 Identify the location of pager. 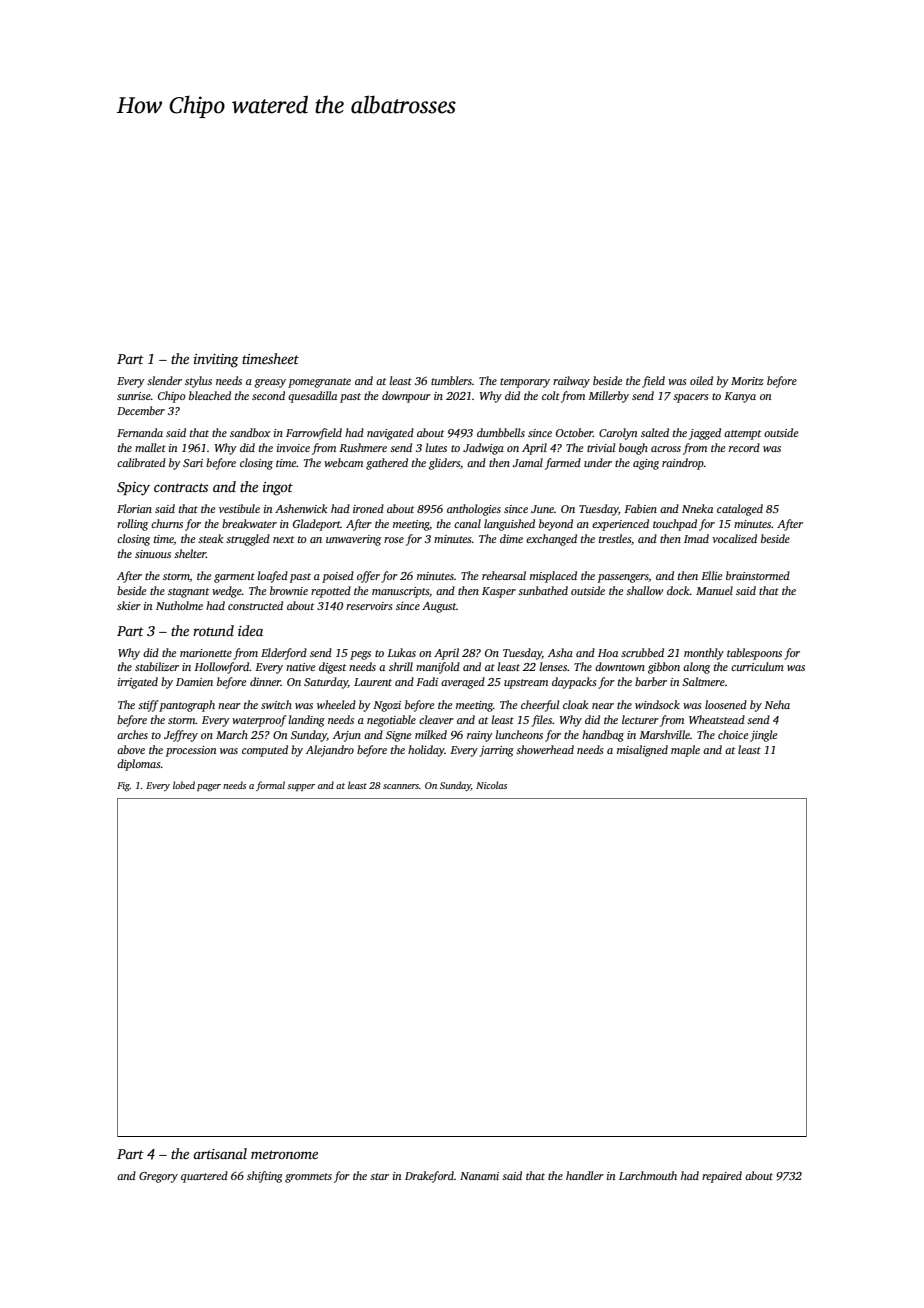
(209, 788).
